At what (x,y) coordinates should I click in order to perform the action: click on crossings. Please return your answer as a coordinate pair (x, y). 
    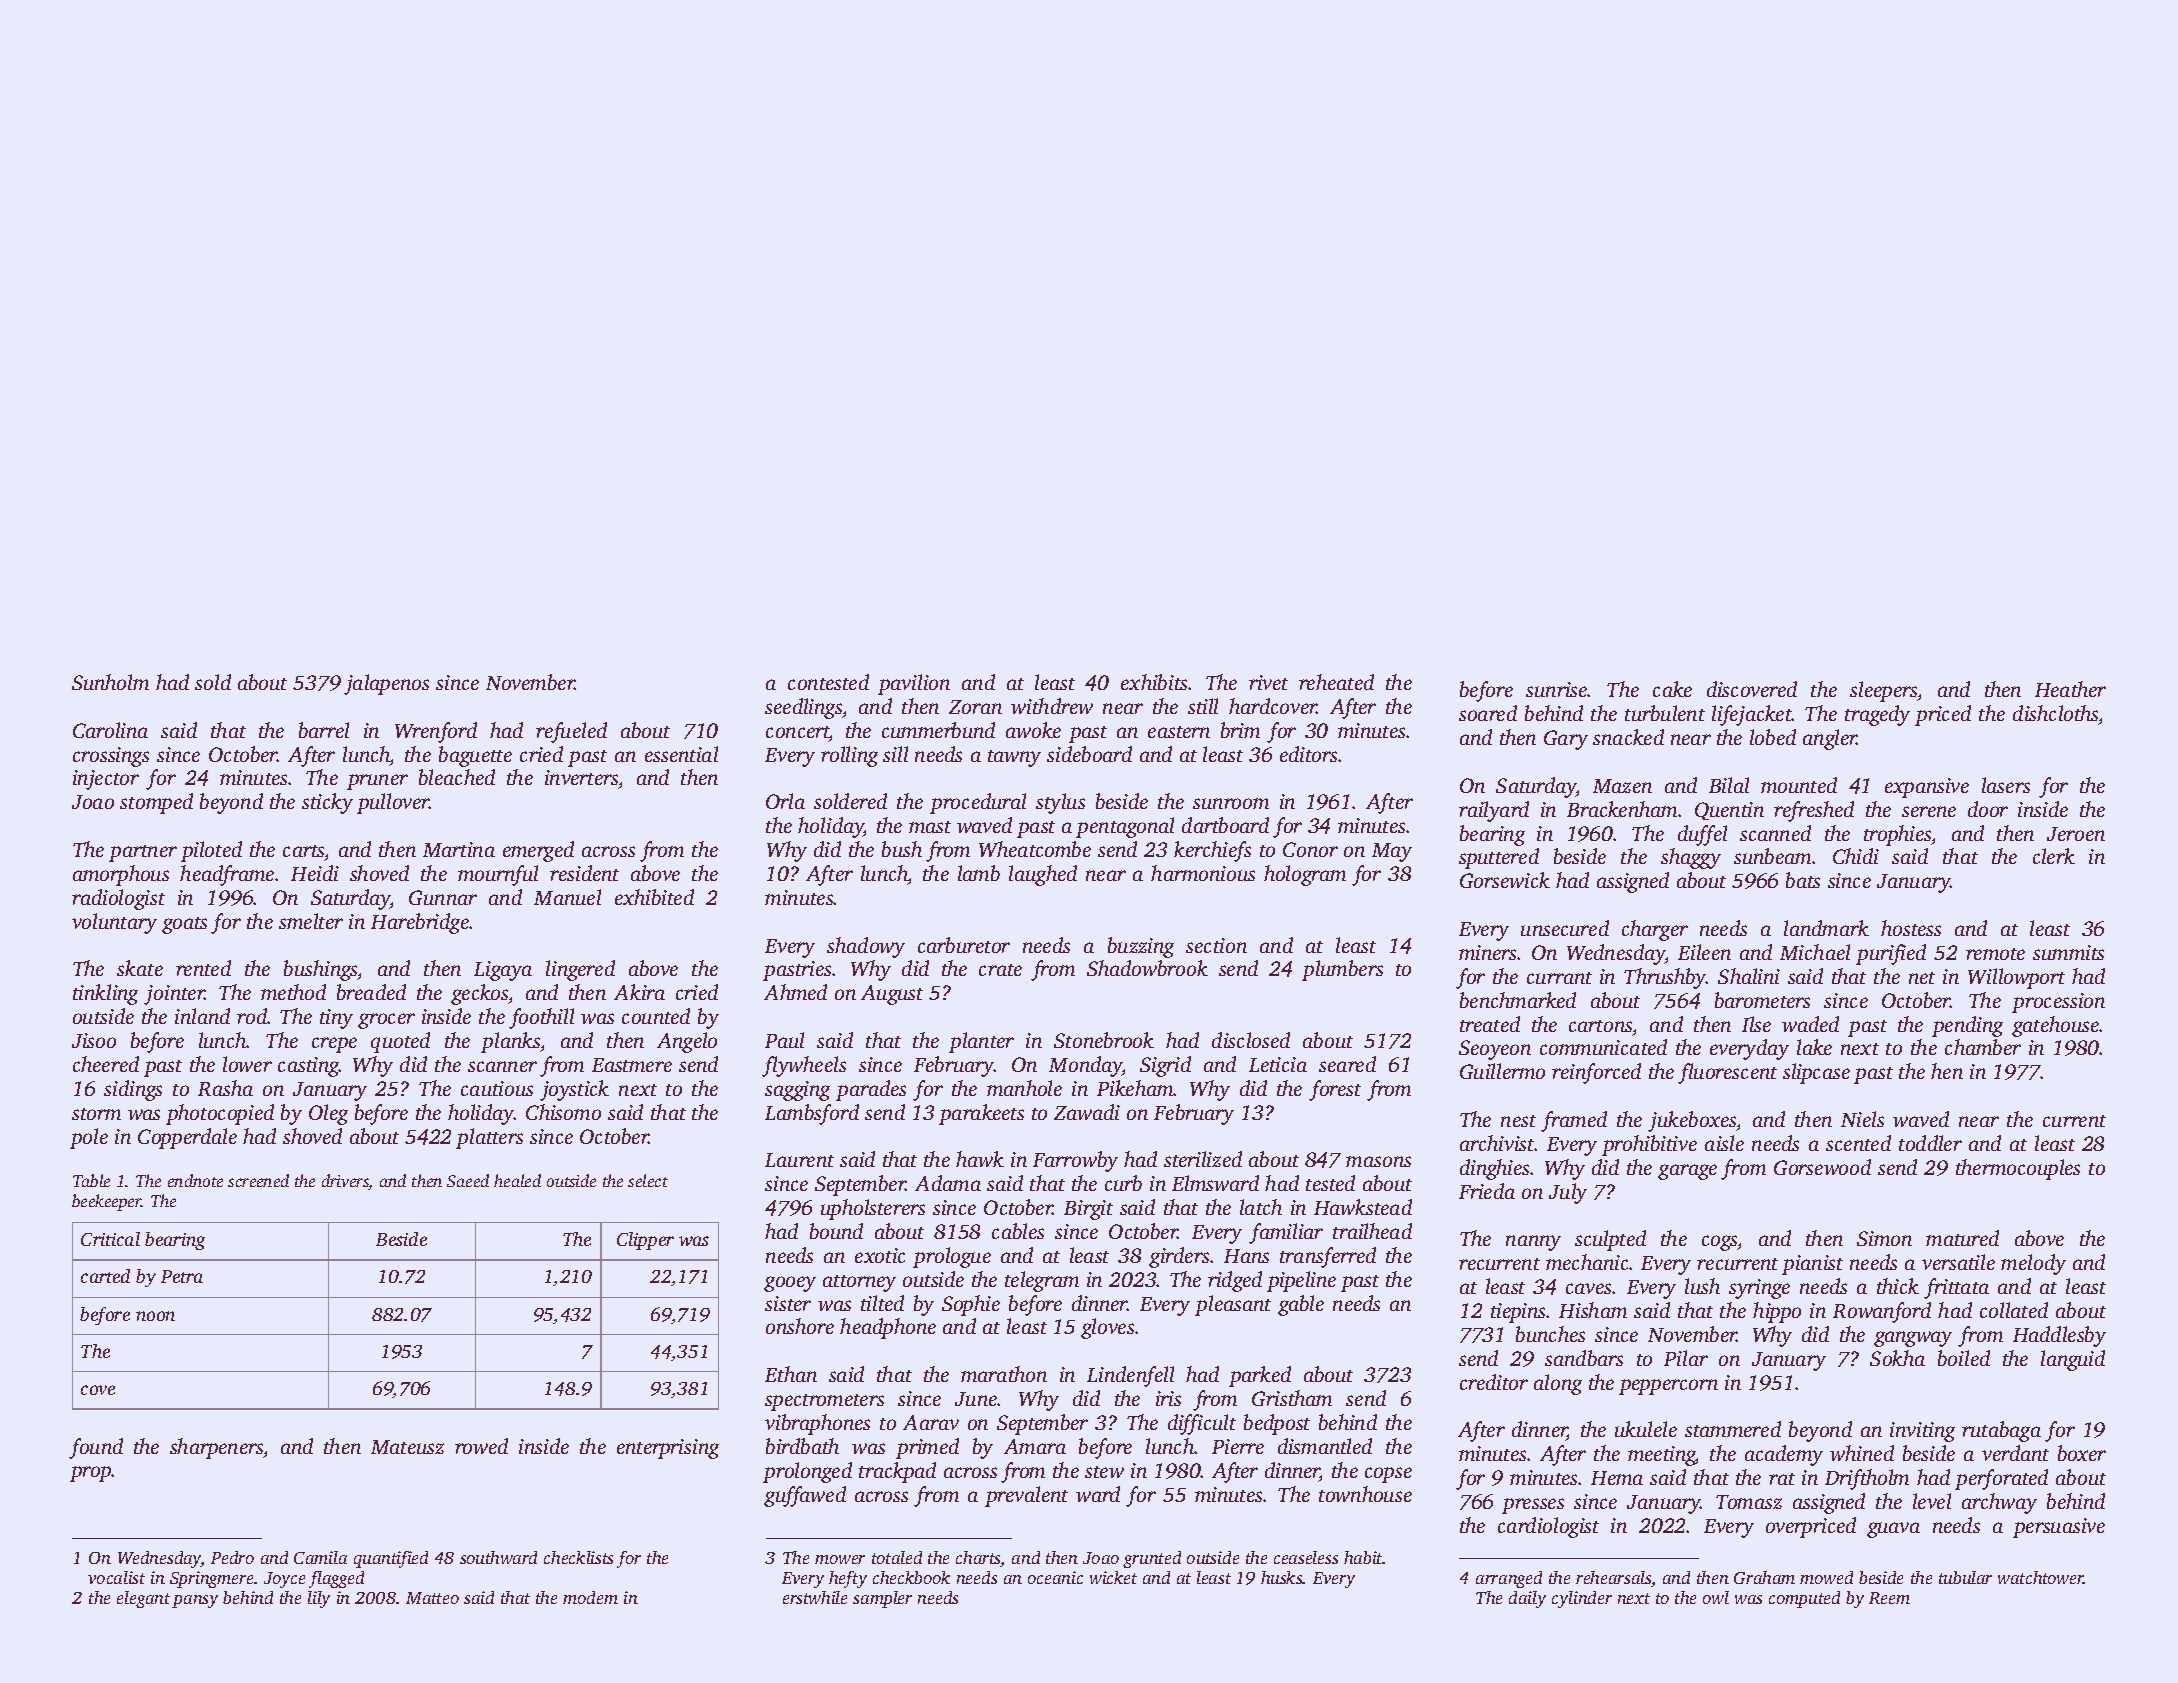
    Looking at the image, I should click on (111, 757).
